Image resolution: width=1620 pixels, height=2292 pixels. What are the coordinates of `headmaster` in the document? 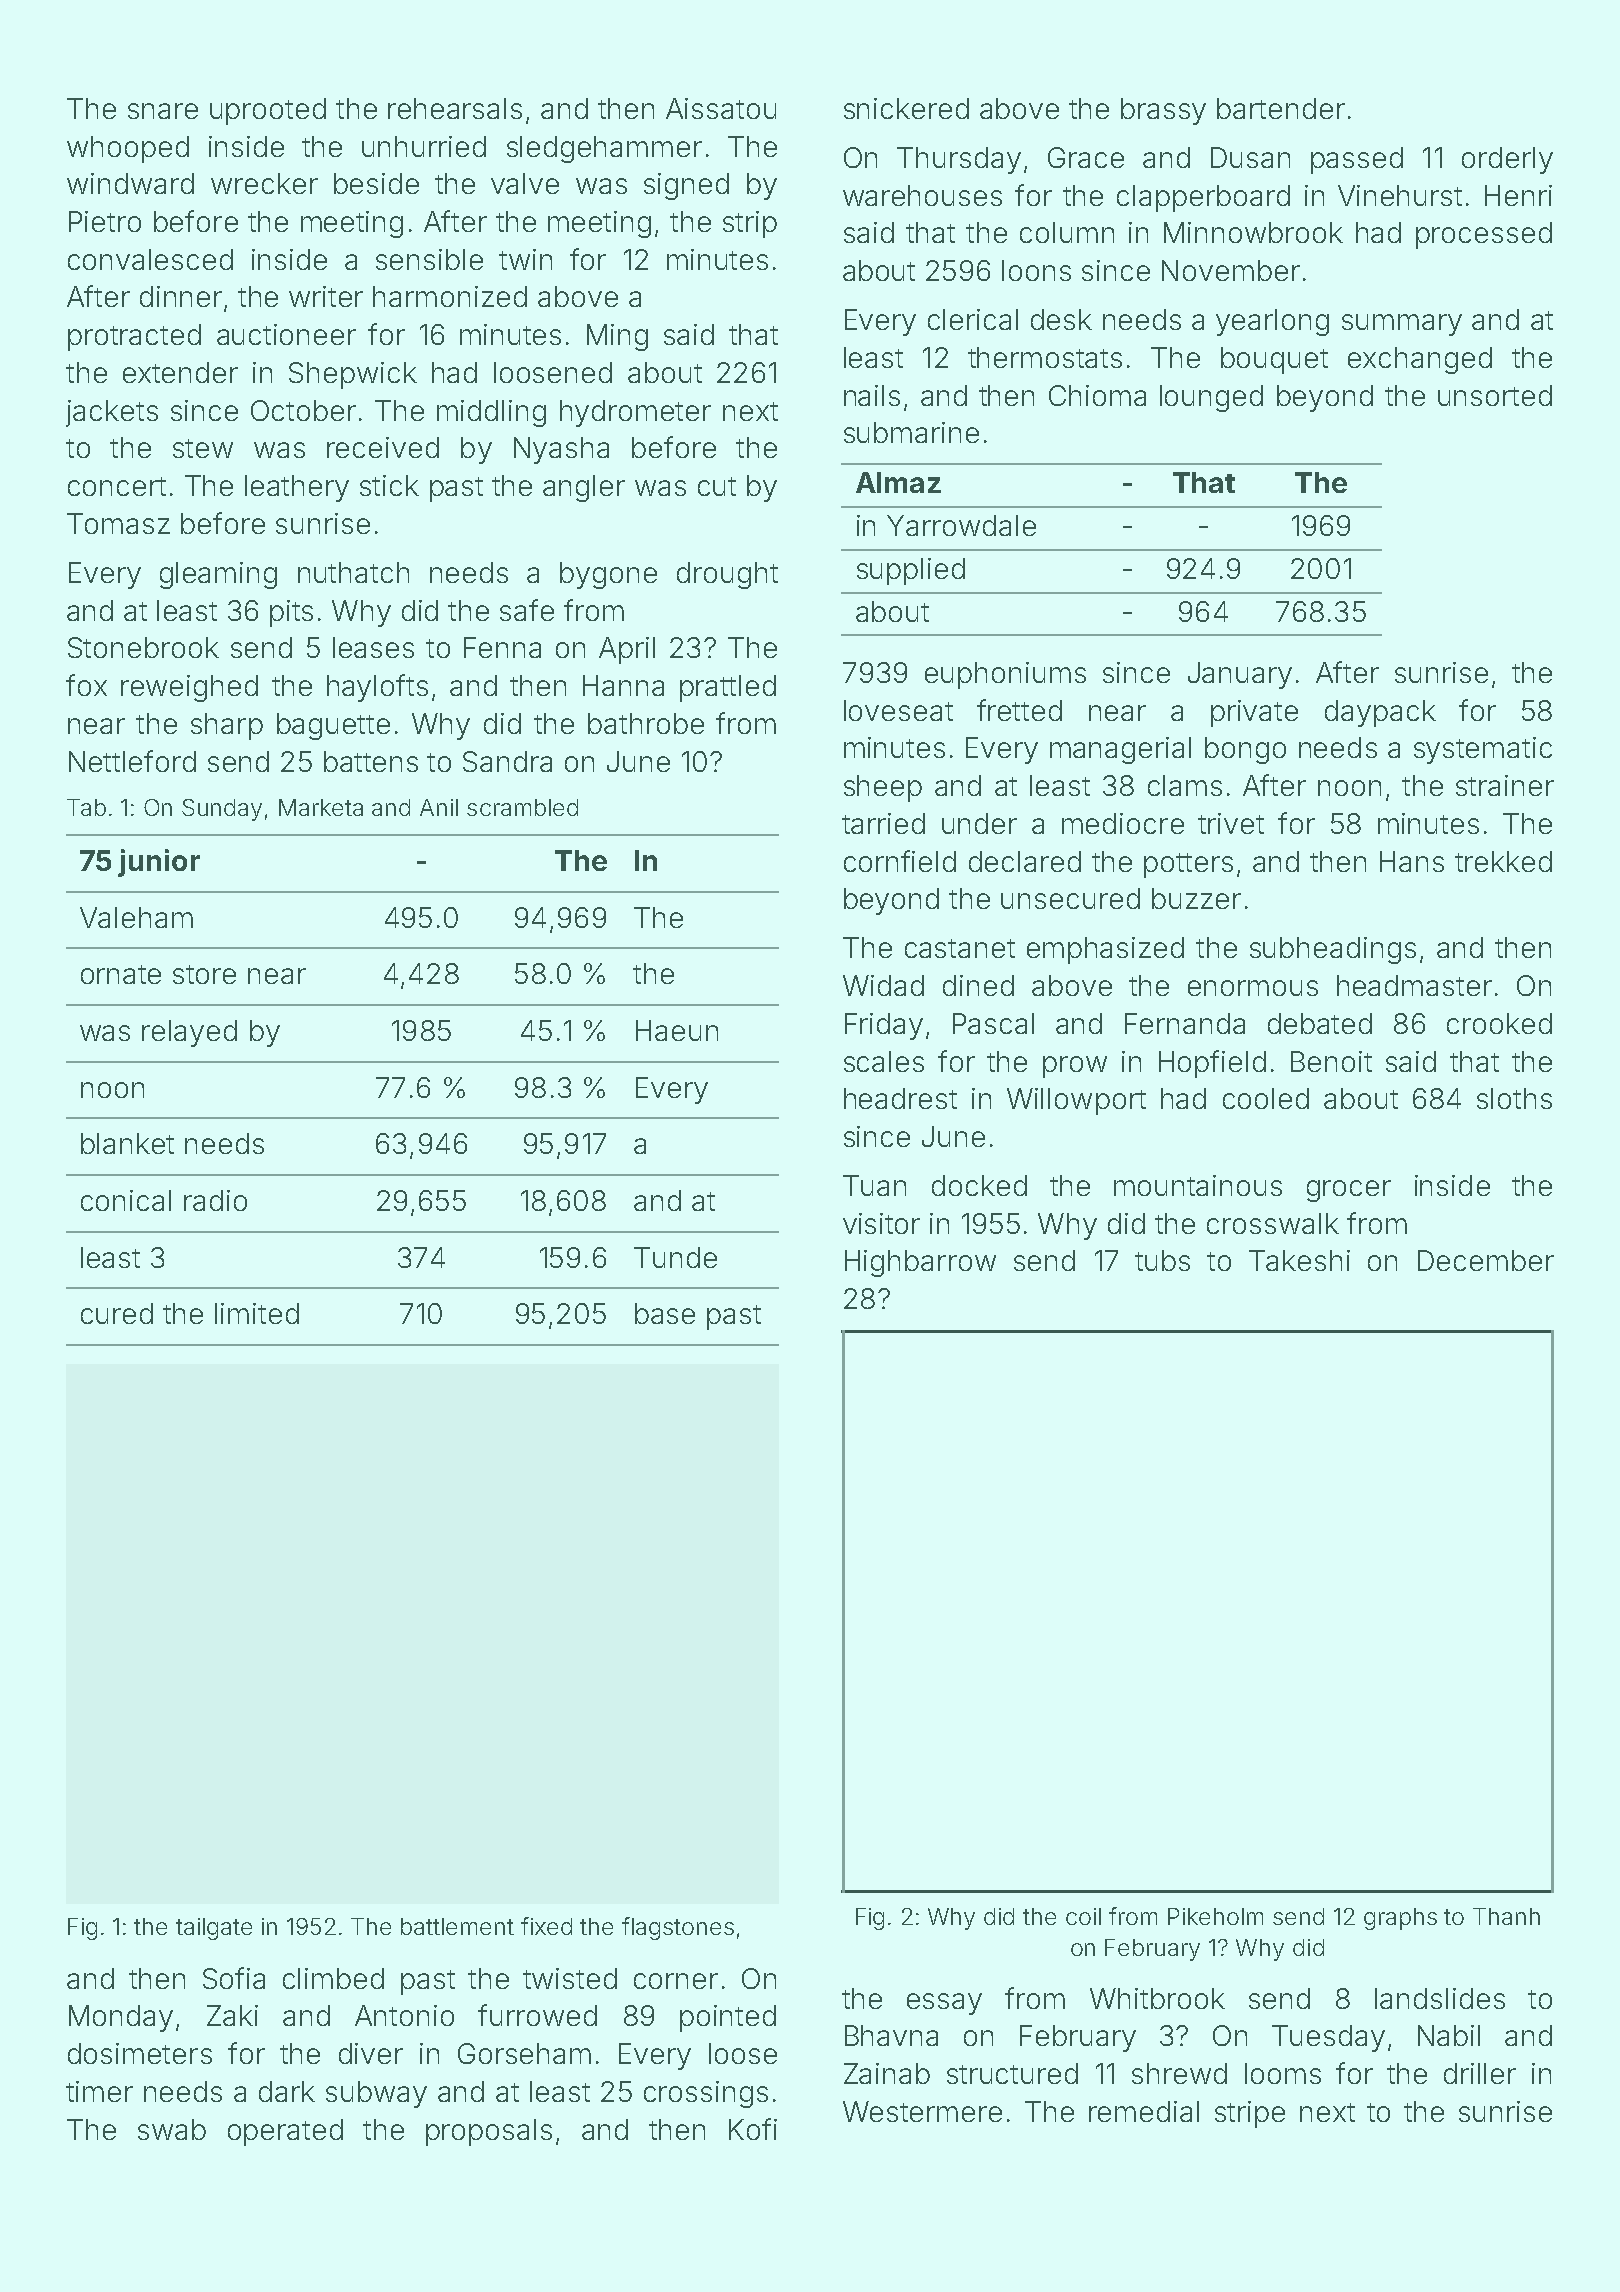 It's located at (1414, 985).
